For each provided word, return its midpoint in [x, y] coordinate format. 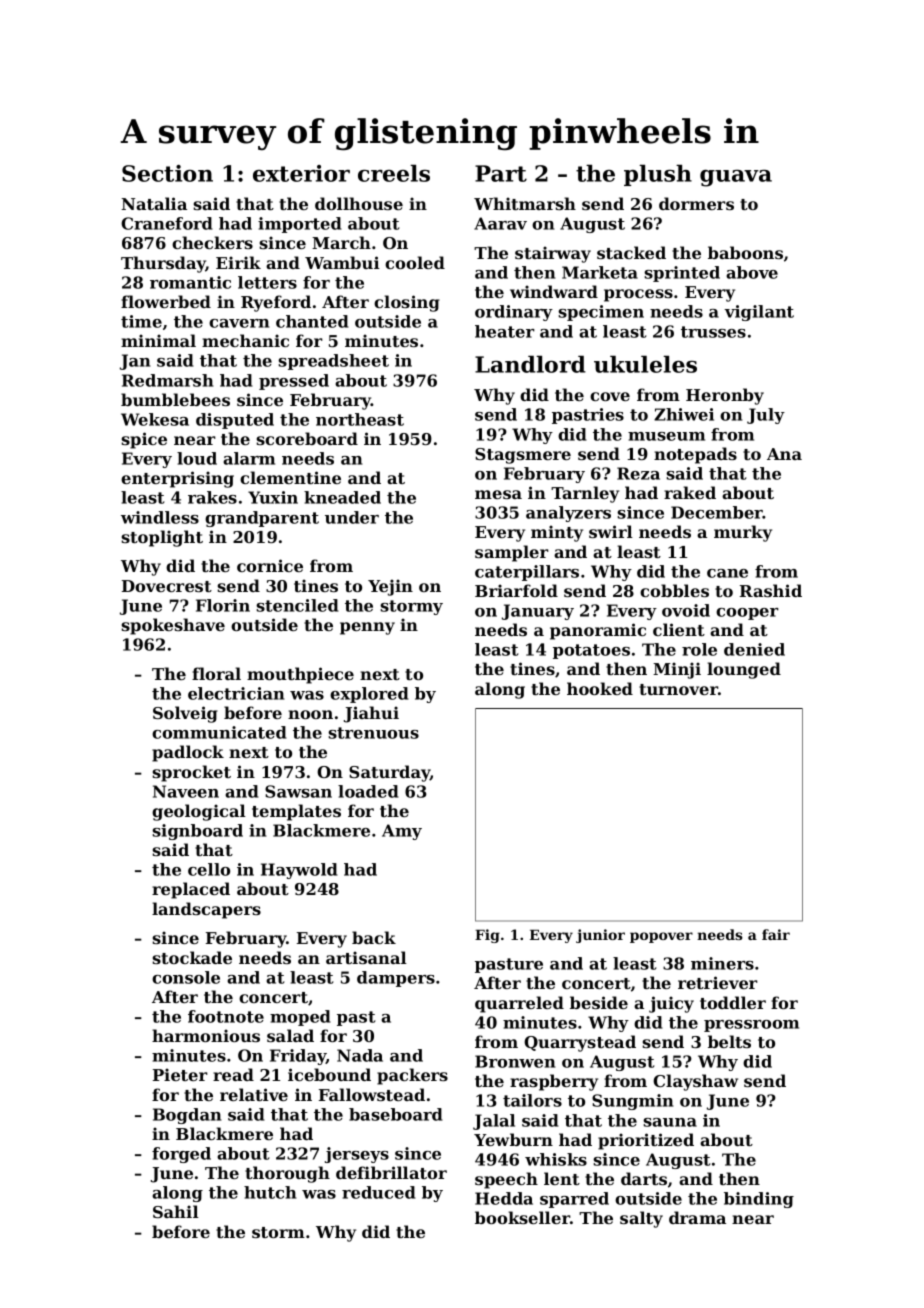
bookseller [522, 1217]
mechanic [245, 340]
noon [310, 714]
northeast [360, 419]
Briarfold [516, 590]
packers [412, 1076]
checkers [212, 242]
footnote [226, 1016]
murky [743, 533]
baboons [745, 252]
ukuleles [645, 364]
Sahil [176, 1211]
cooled [415, 262]
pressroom [751, 1026]
